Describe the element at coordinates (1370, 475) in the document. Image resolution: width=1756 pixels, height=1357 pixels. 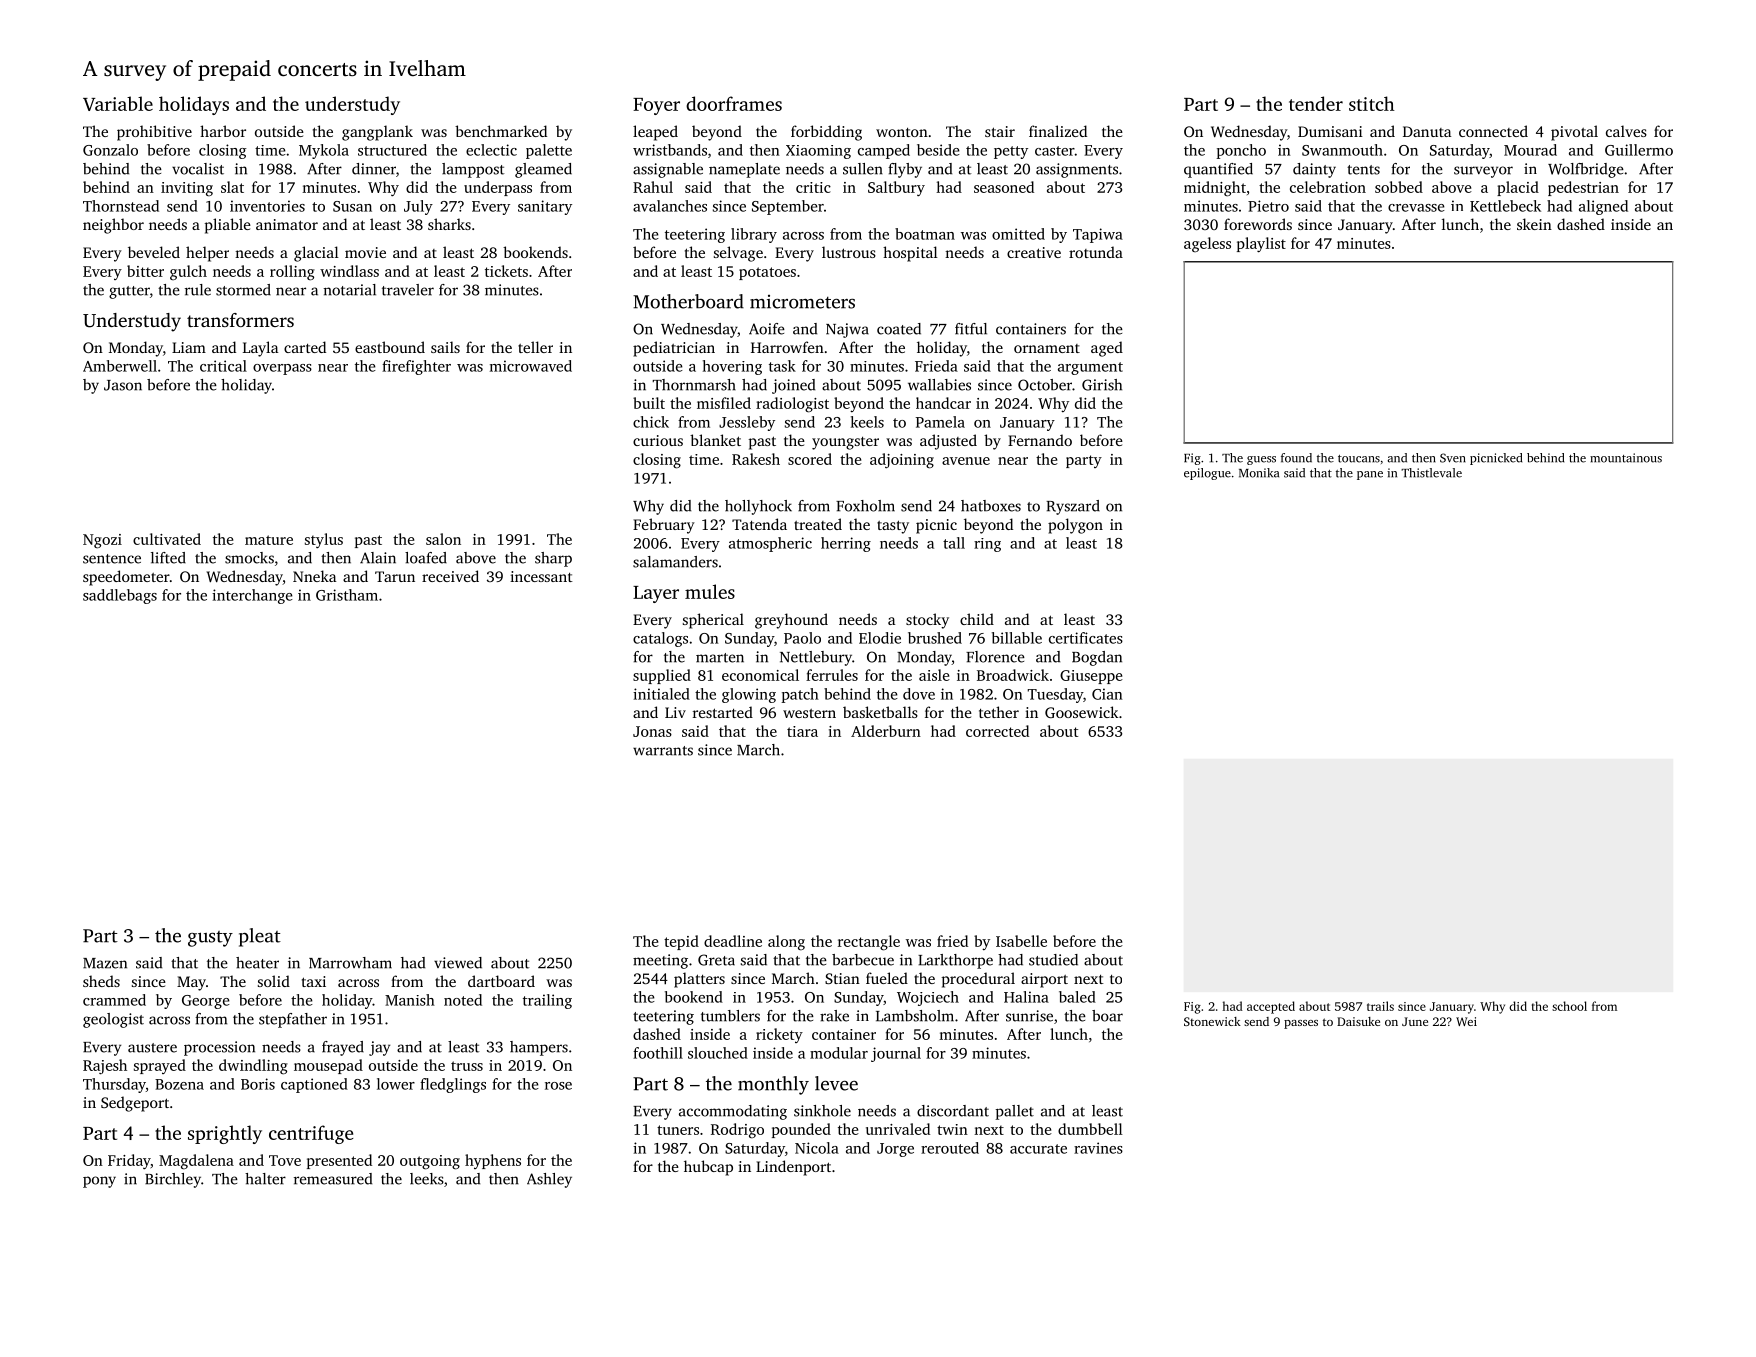
I see `pane` at that location.
